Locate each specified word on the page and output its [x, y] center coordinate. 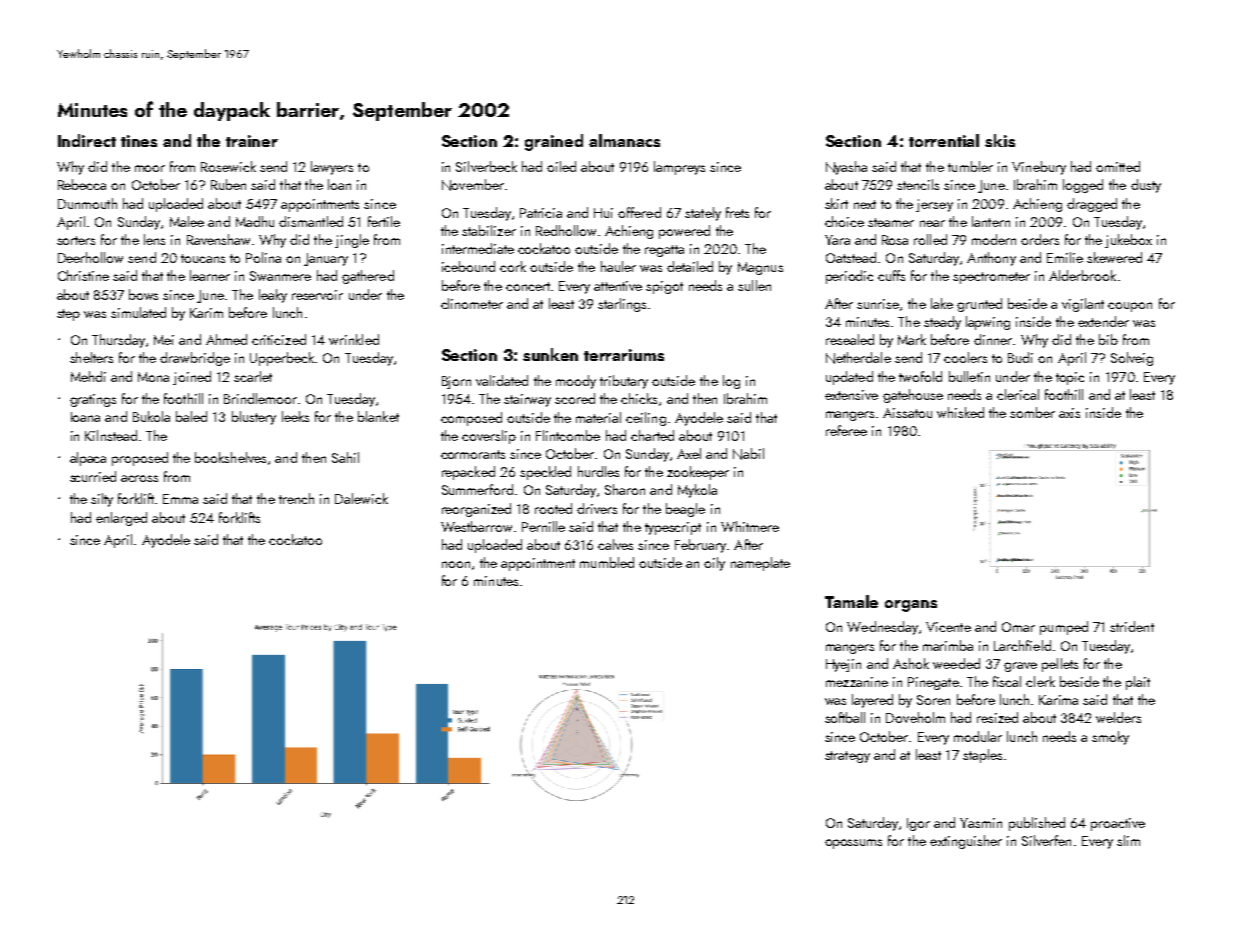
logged [1083, 186]
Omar [1018, 627]
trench [296, 498]
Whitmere [750, 526]
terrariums [624, 355]
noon [456, 564]
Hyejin [843, 665]
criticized [279, 339]
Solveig [1132, 359]
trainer [252, 141]
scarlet [253, 376]
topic [1070, 378]
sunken [550, 354]
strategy [847, 757]
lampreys [679, 168]
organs [911, 606]
